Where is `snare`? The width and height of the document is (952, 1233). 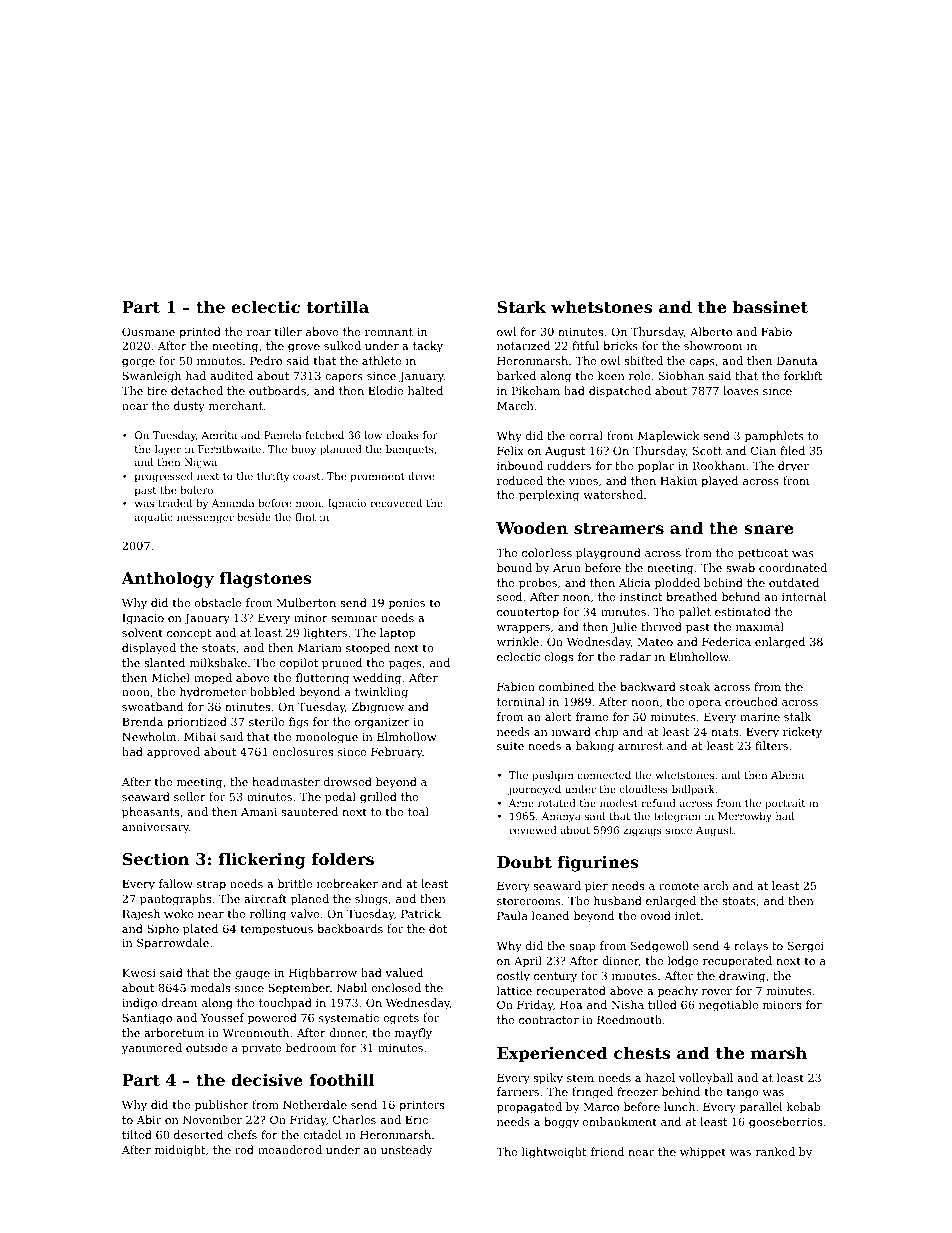
snare is located at coordinates (768, 529).
